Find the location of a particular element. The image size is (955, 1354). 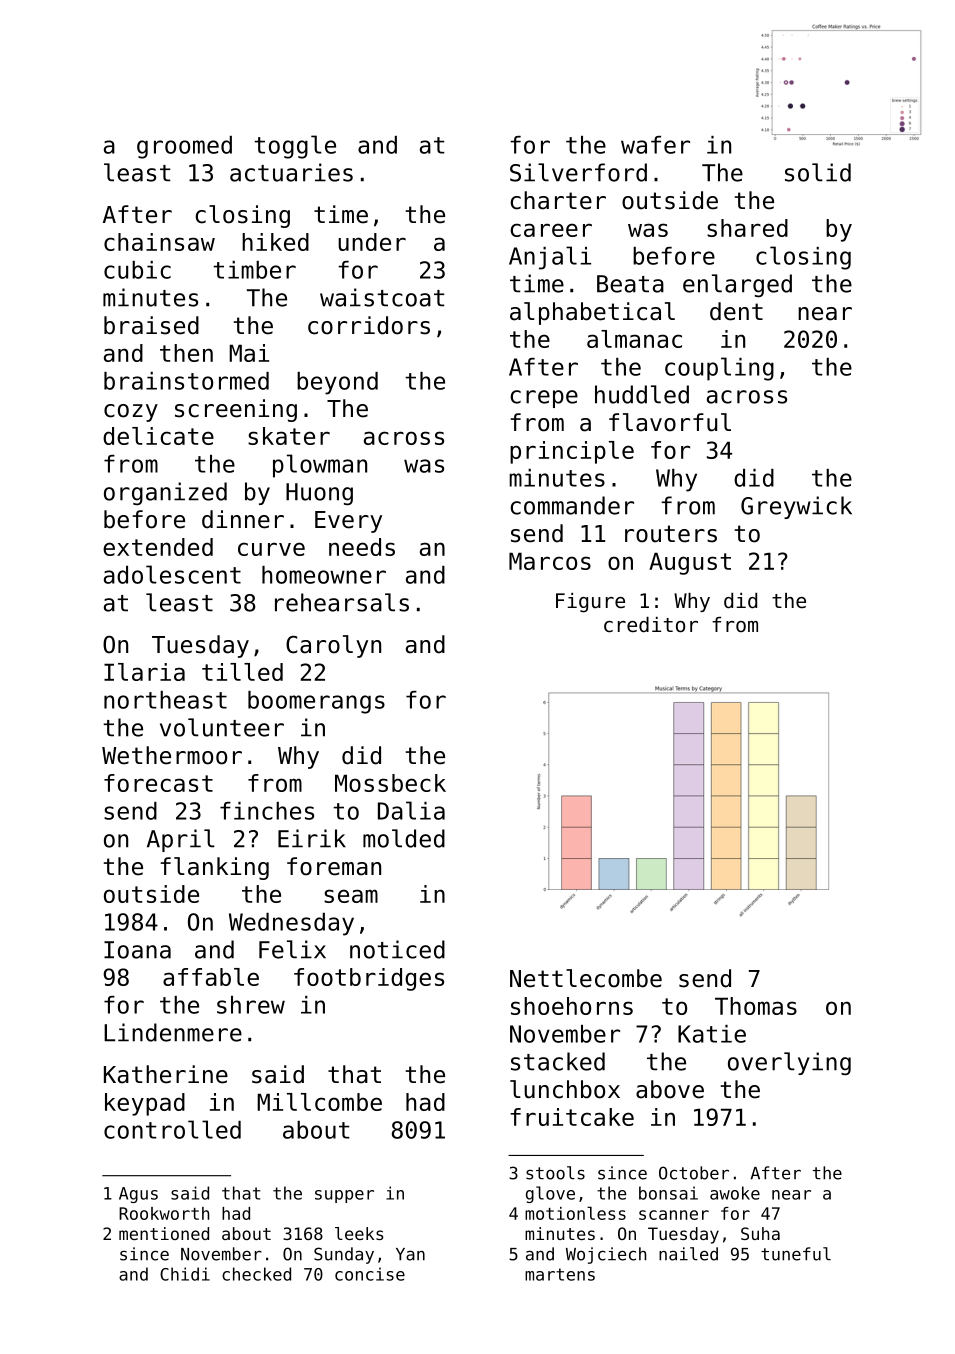

Millcombe is located at coordinates (319, 1102).
